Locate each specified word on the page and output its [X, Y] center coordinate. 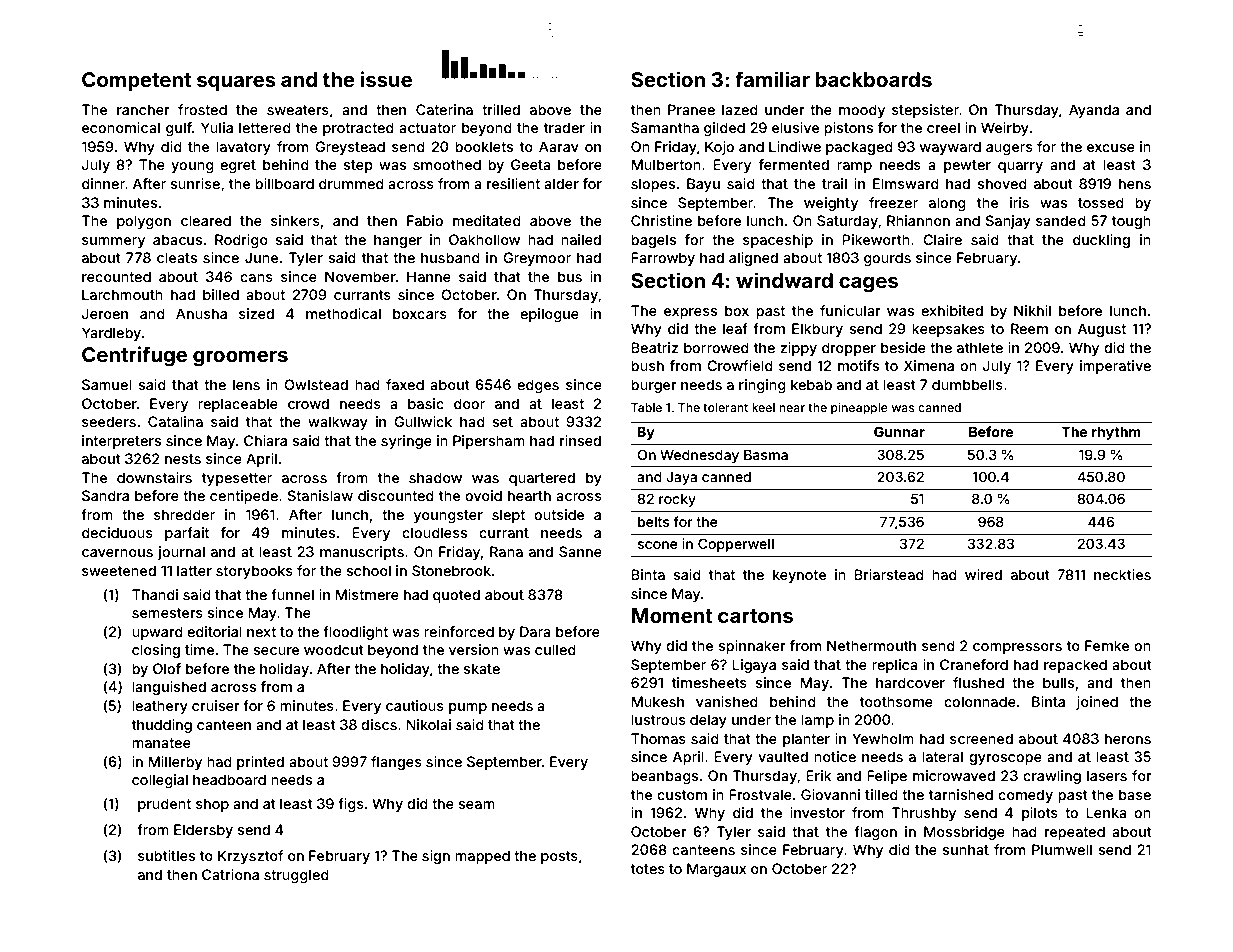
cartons [755, 616]
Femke [1107, 645]
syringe [406, 442]
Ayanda [1094, 111]
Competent [136, 81]
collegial [160, 781]
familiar [772, 79]
